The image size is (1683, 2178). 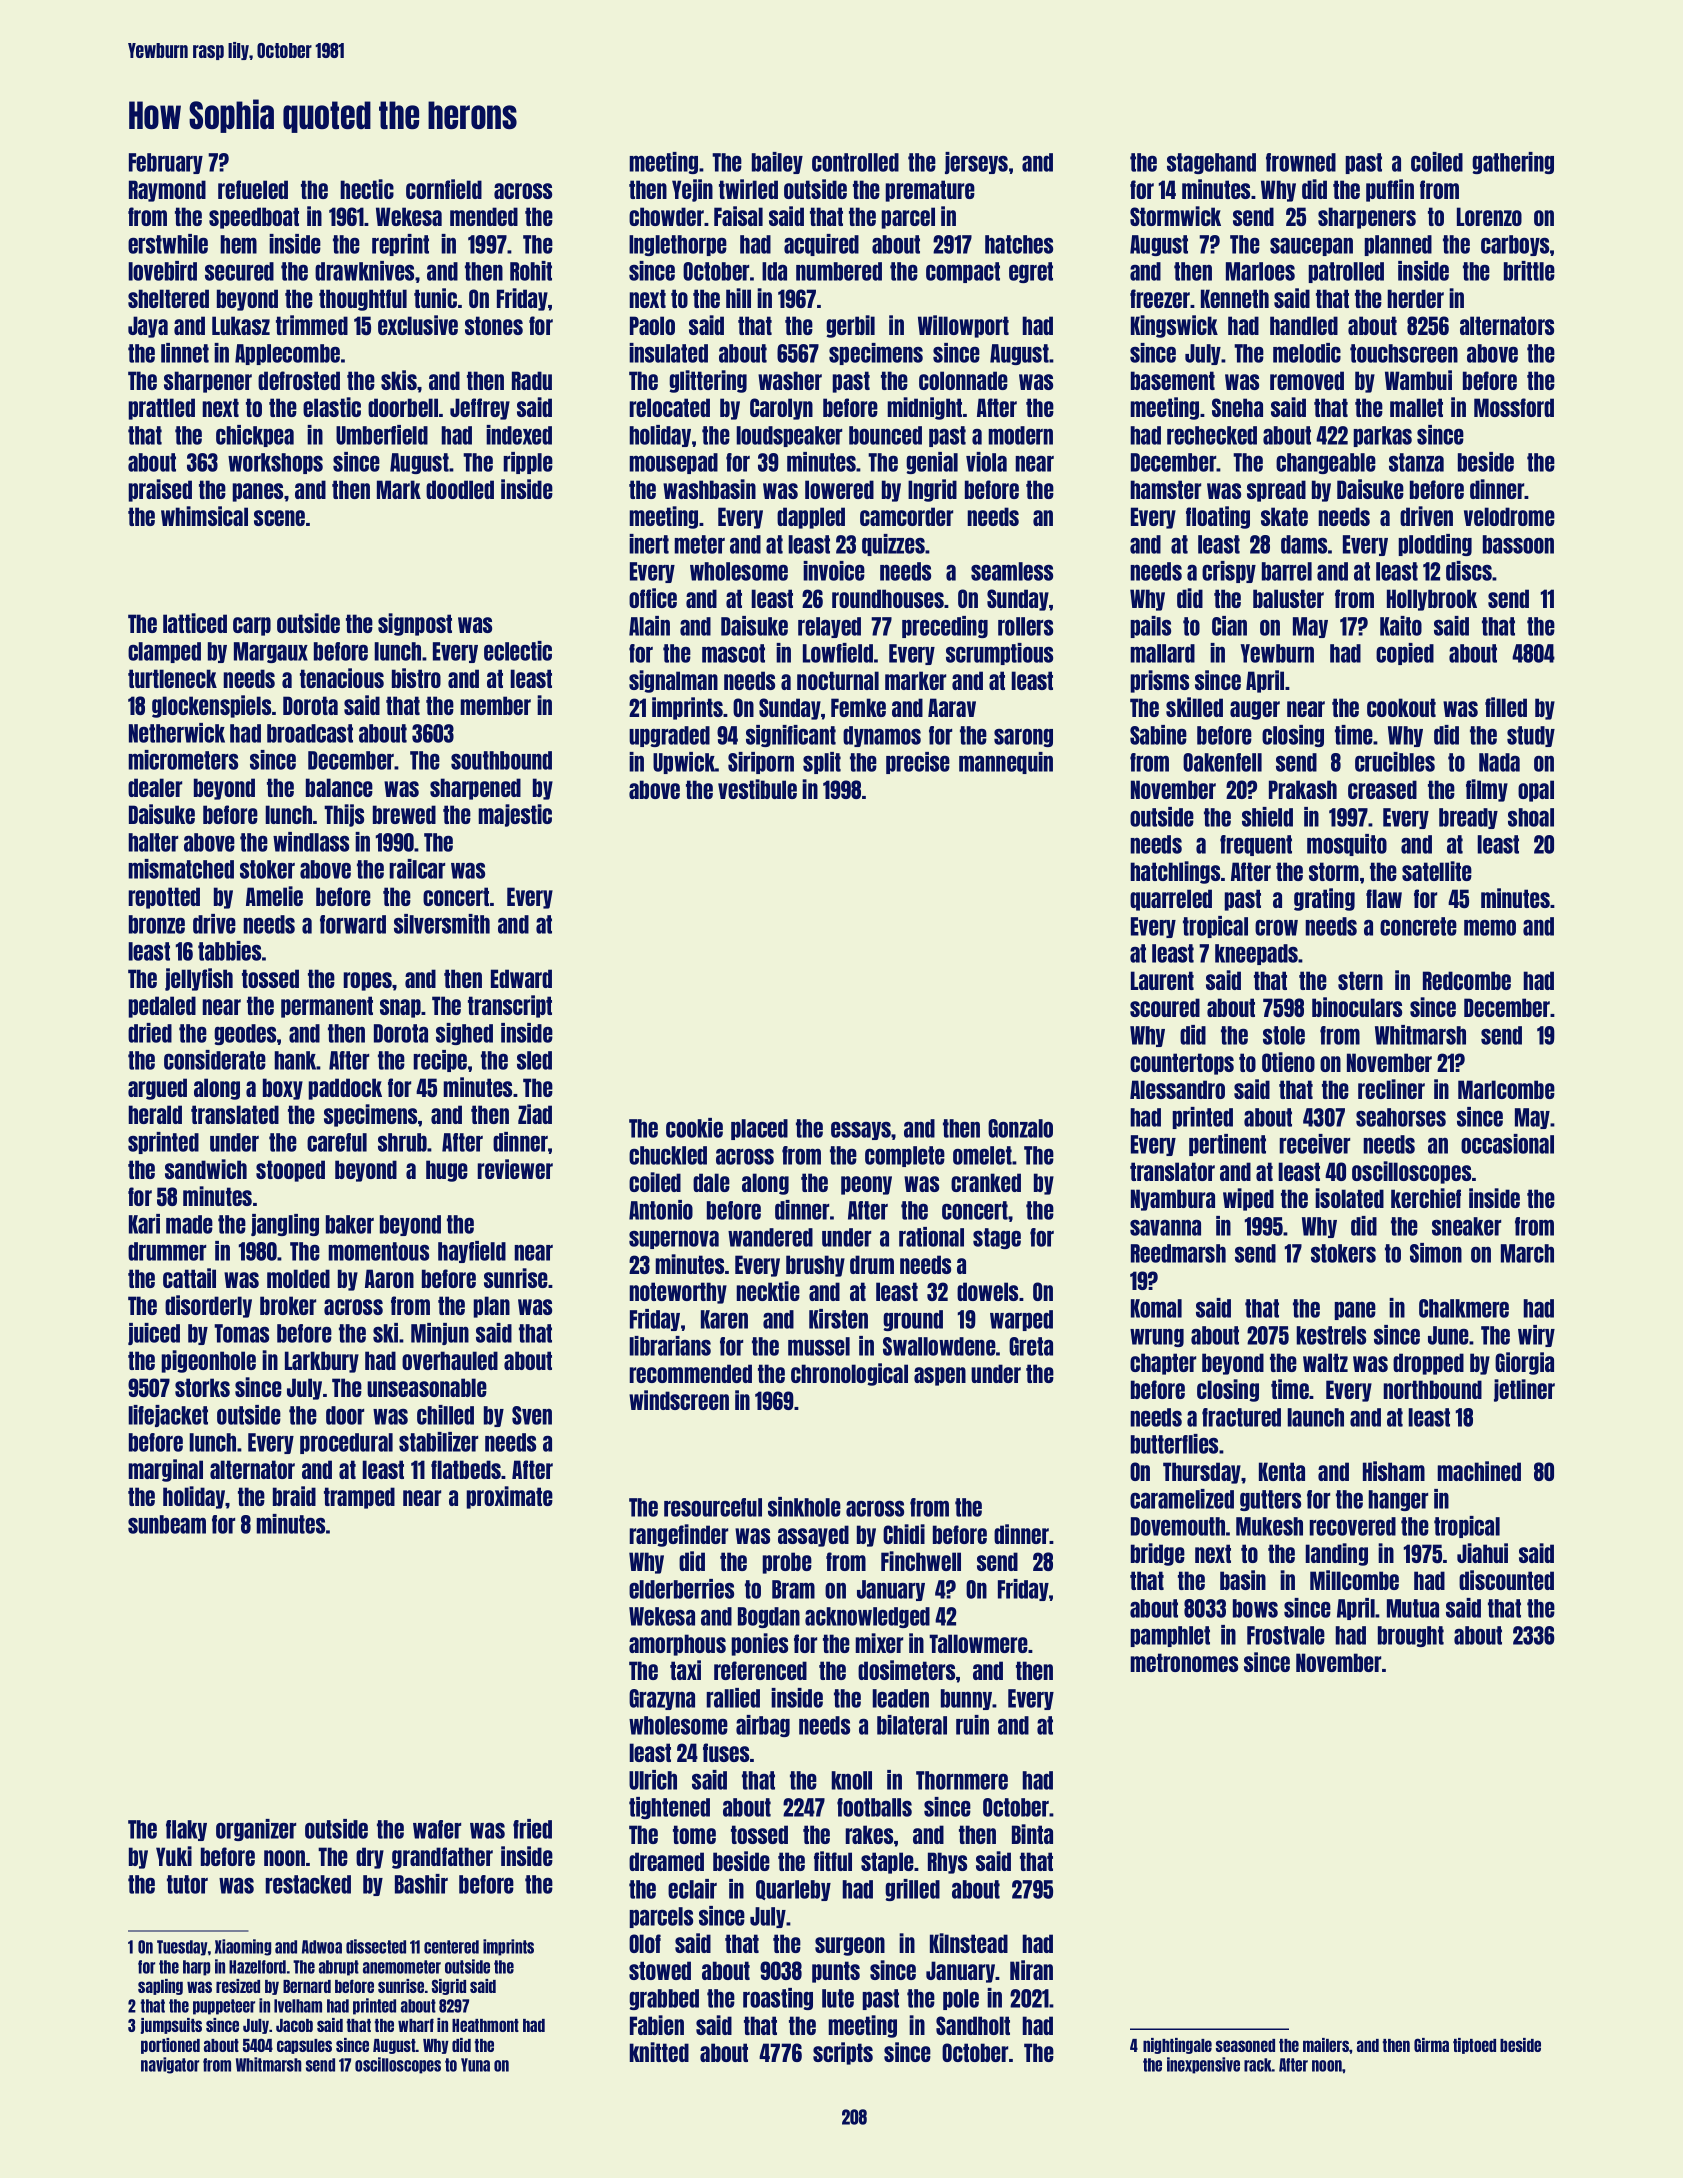 What do you see at coordinates (668, 353) in the image?
I see `insulated` at bounding box center [668, 353].
